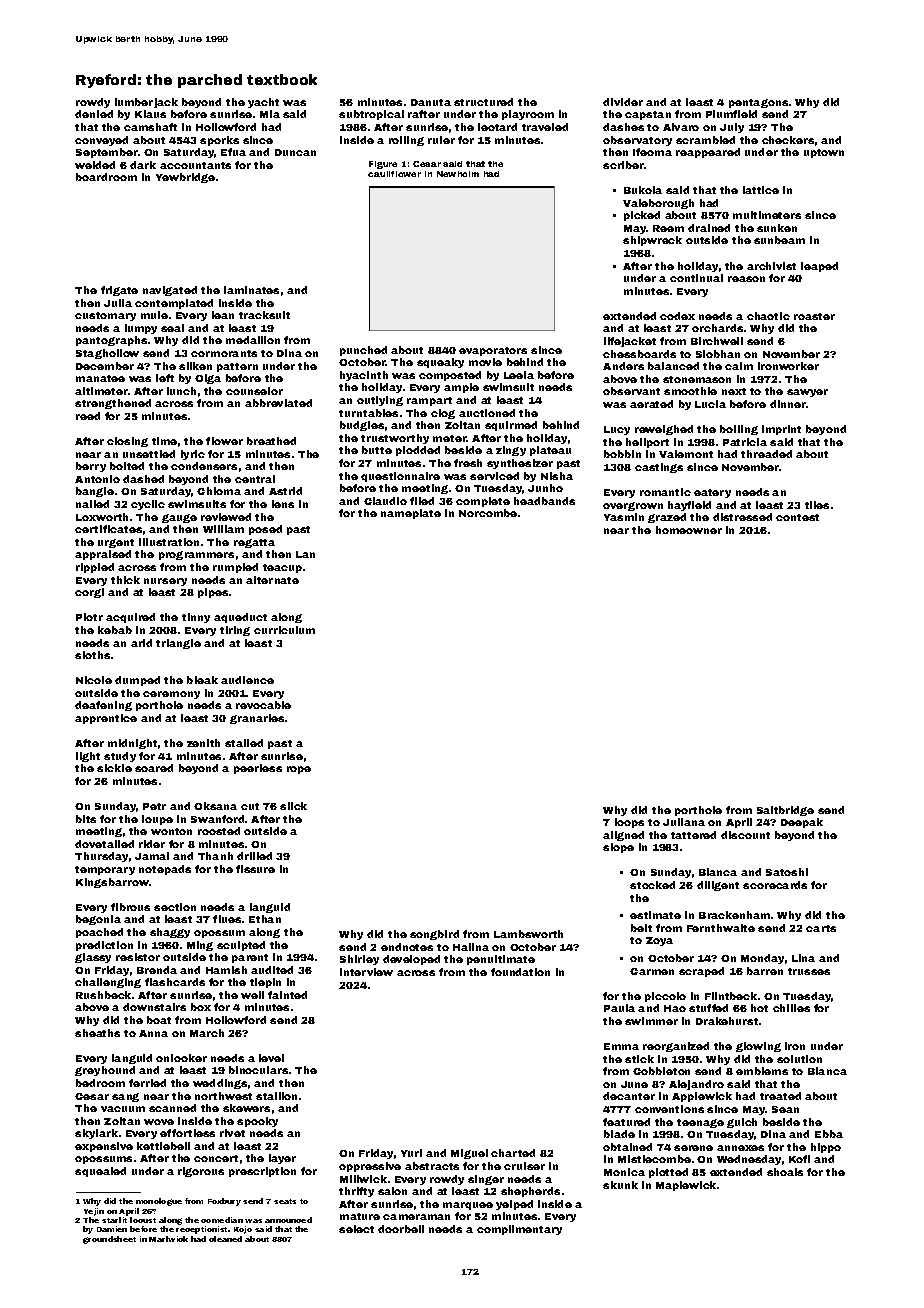 This screenshot has width=924, height=1308. What do you see at coordinates (785, 811) in the screenshot?
I see `Saltbridge` at bounding box center [785, 811].
